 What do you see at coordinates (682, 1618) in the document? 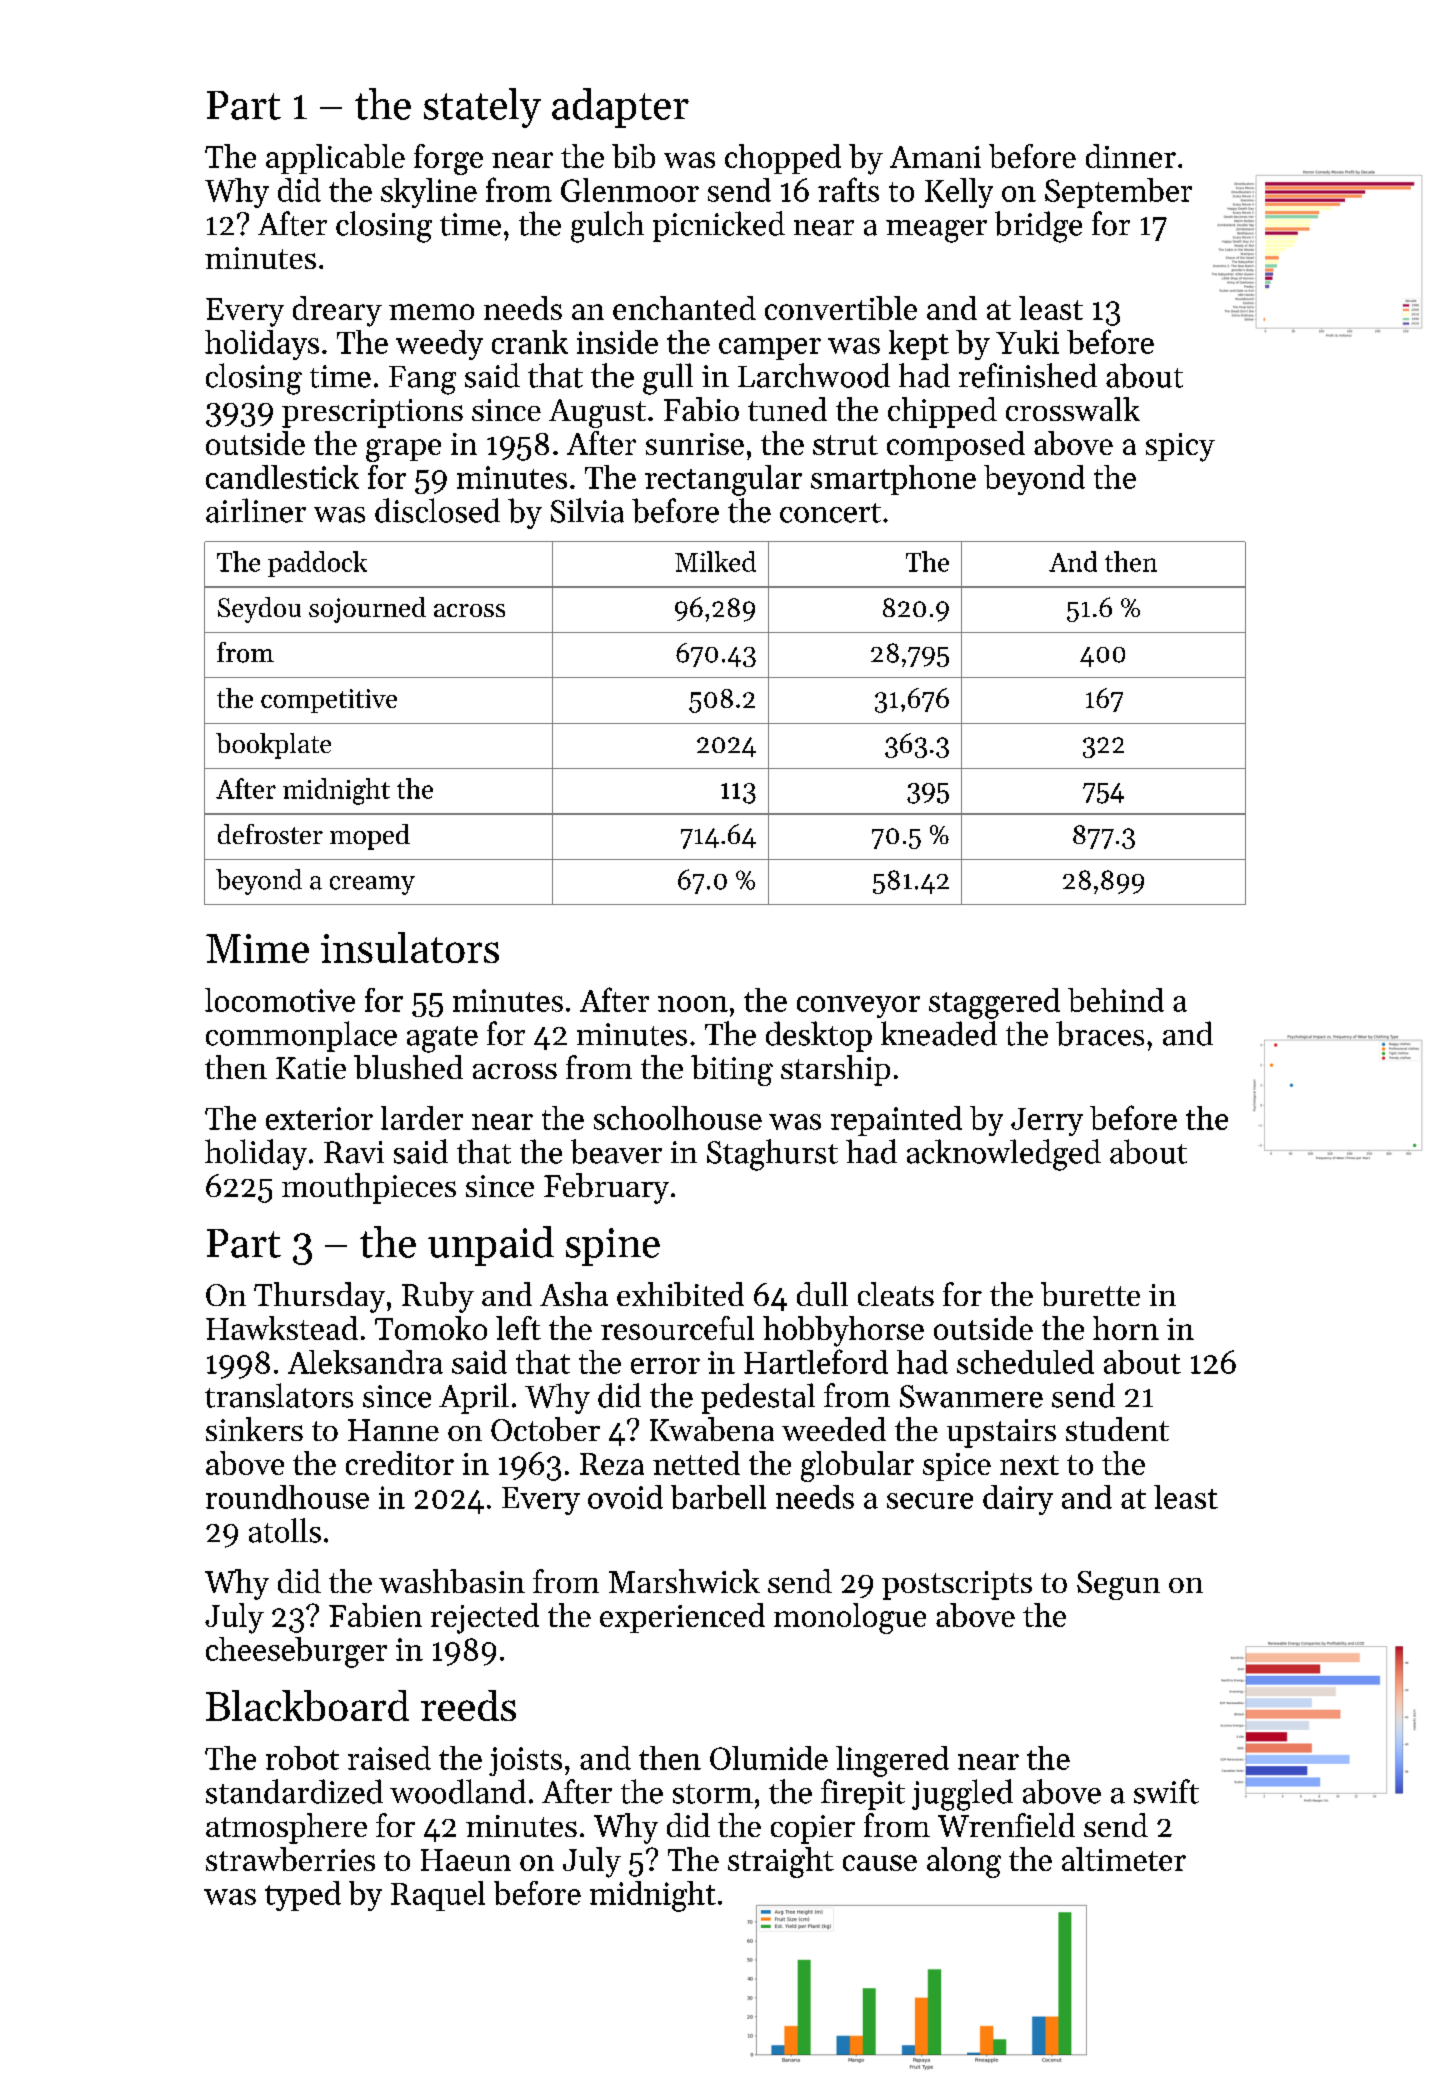
I see `experienced` at bounding box center [682, 1618].
